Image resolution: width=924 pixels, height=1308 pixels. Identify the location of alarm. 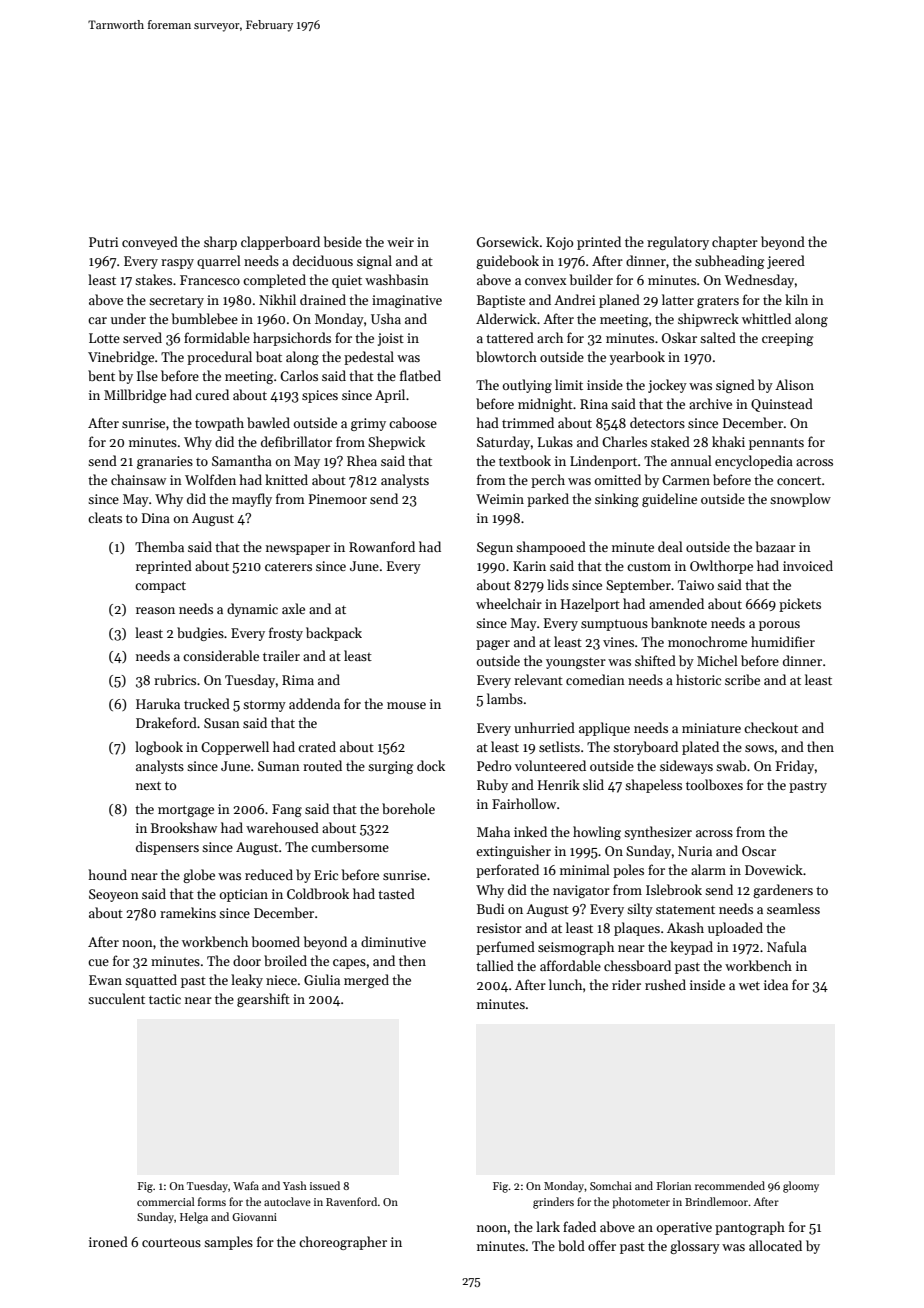
(708, 869).
